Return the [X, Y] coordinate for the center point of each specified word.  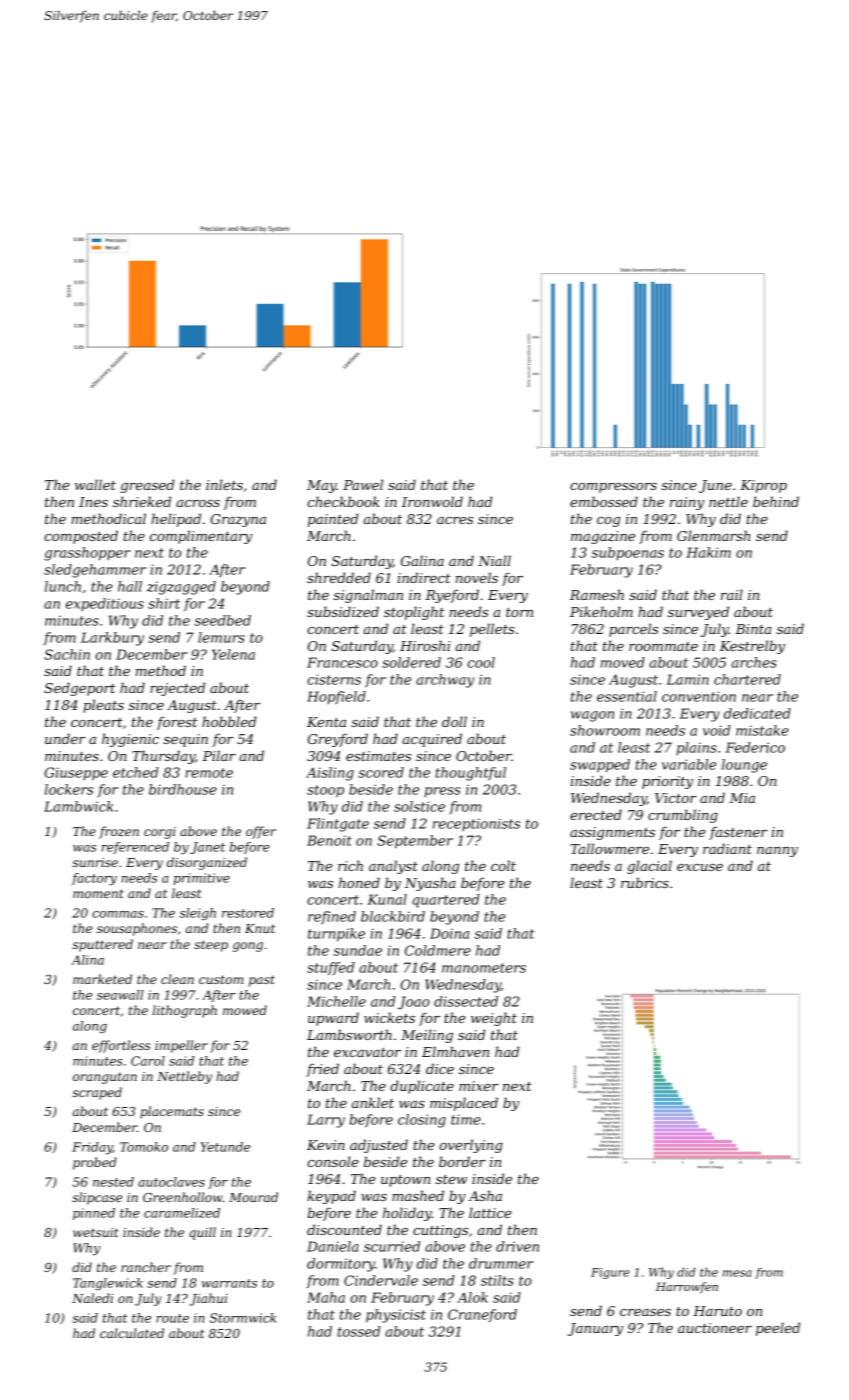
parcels [633, 630]
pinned [94, 1214]
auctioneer [715, 1328]
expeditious [105, 604]
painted [333, 520]
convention [699, 696]
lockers [69, 789]
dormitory [341, 1265]
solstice [419, 806]
